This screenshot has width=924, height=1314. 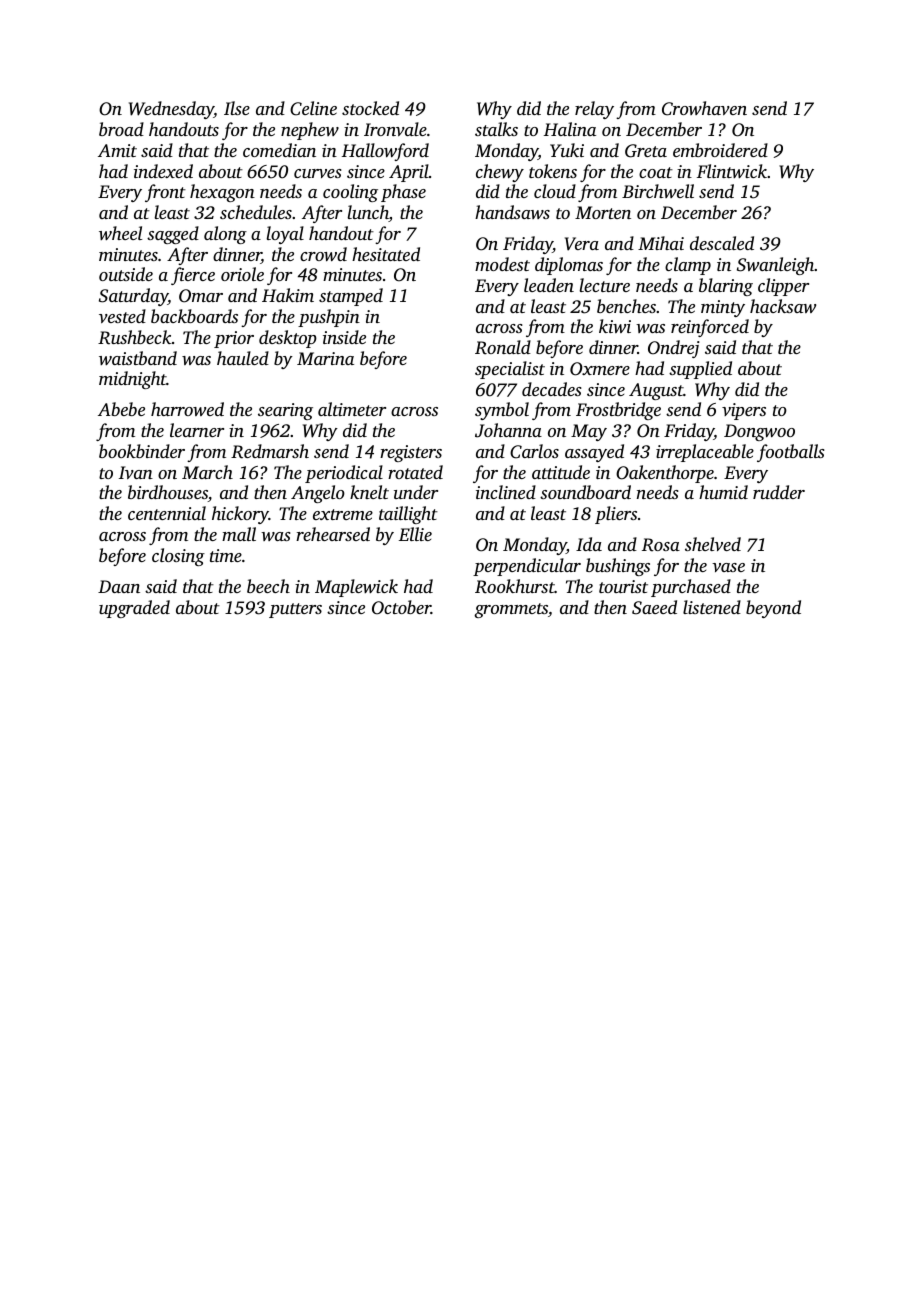 What do you see at coordinates (120, 233) in the screenshot?
I see `wheel` at bounding box center [120, 233].
